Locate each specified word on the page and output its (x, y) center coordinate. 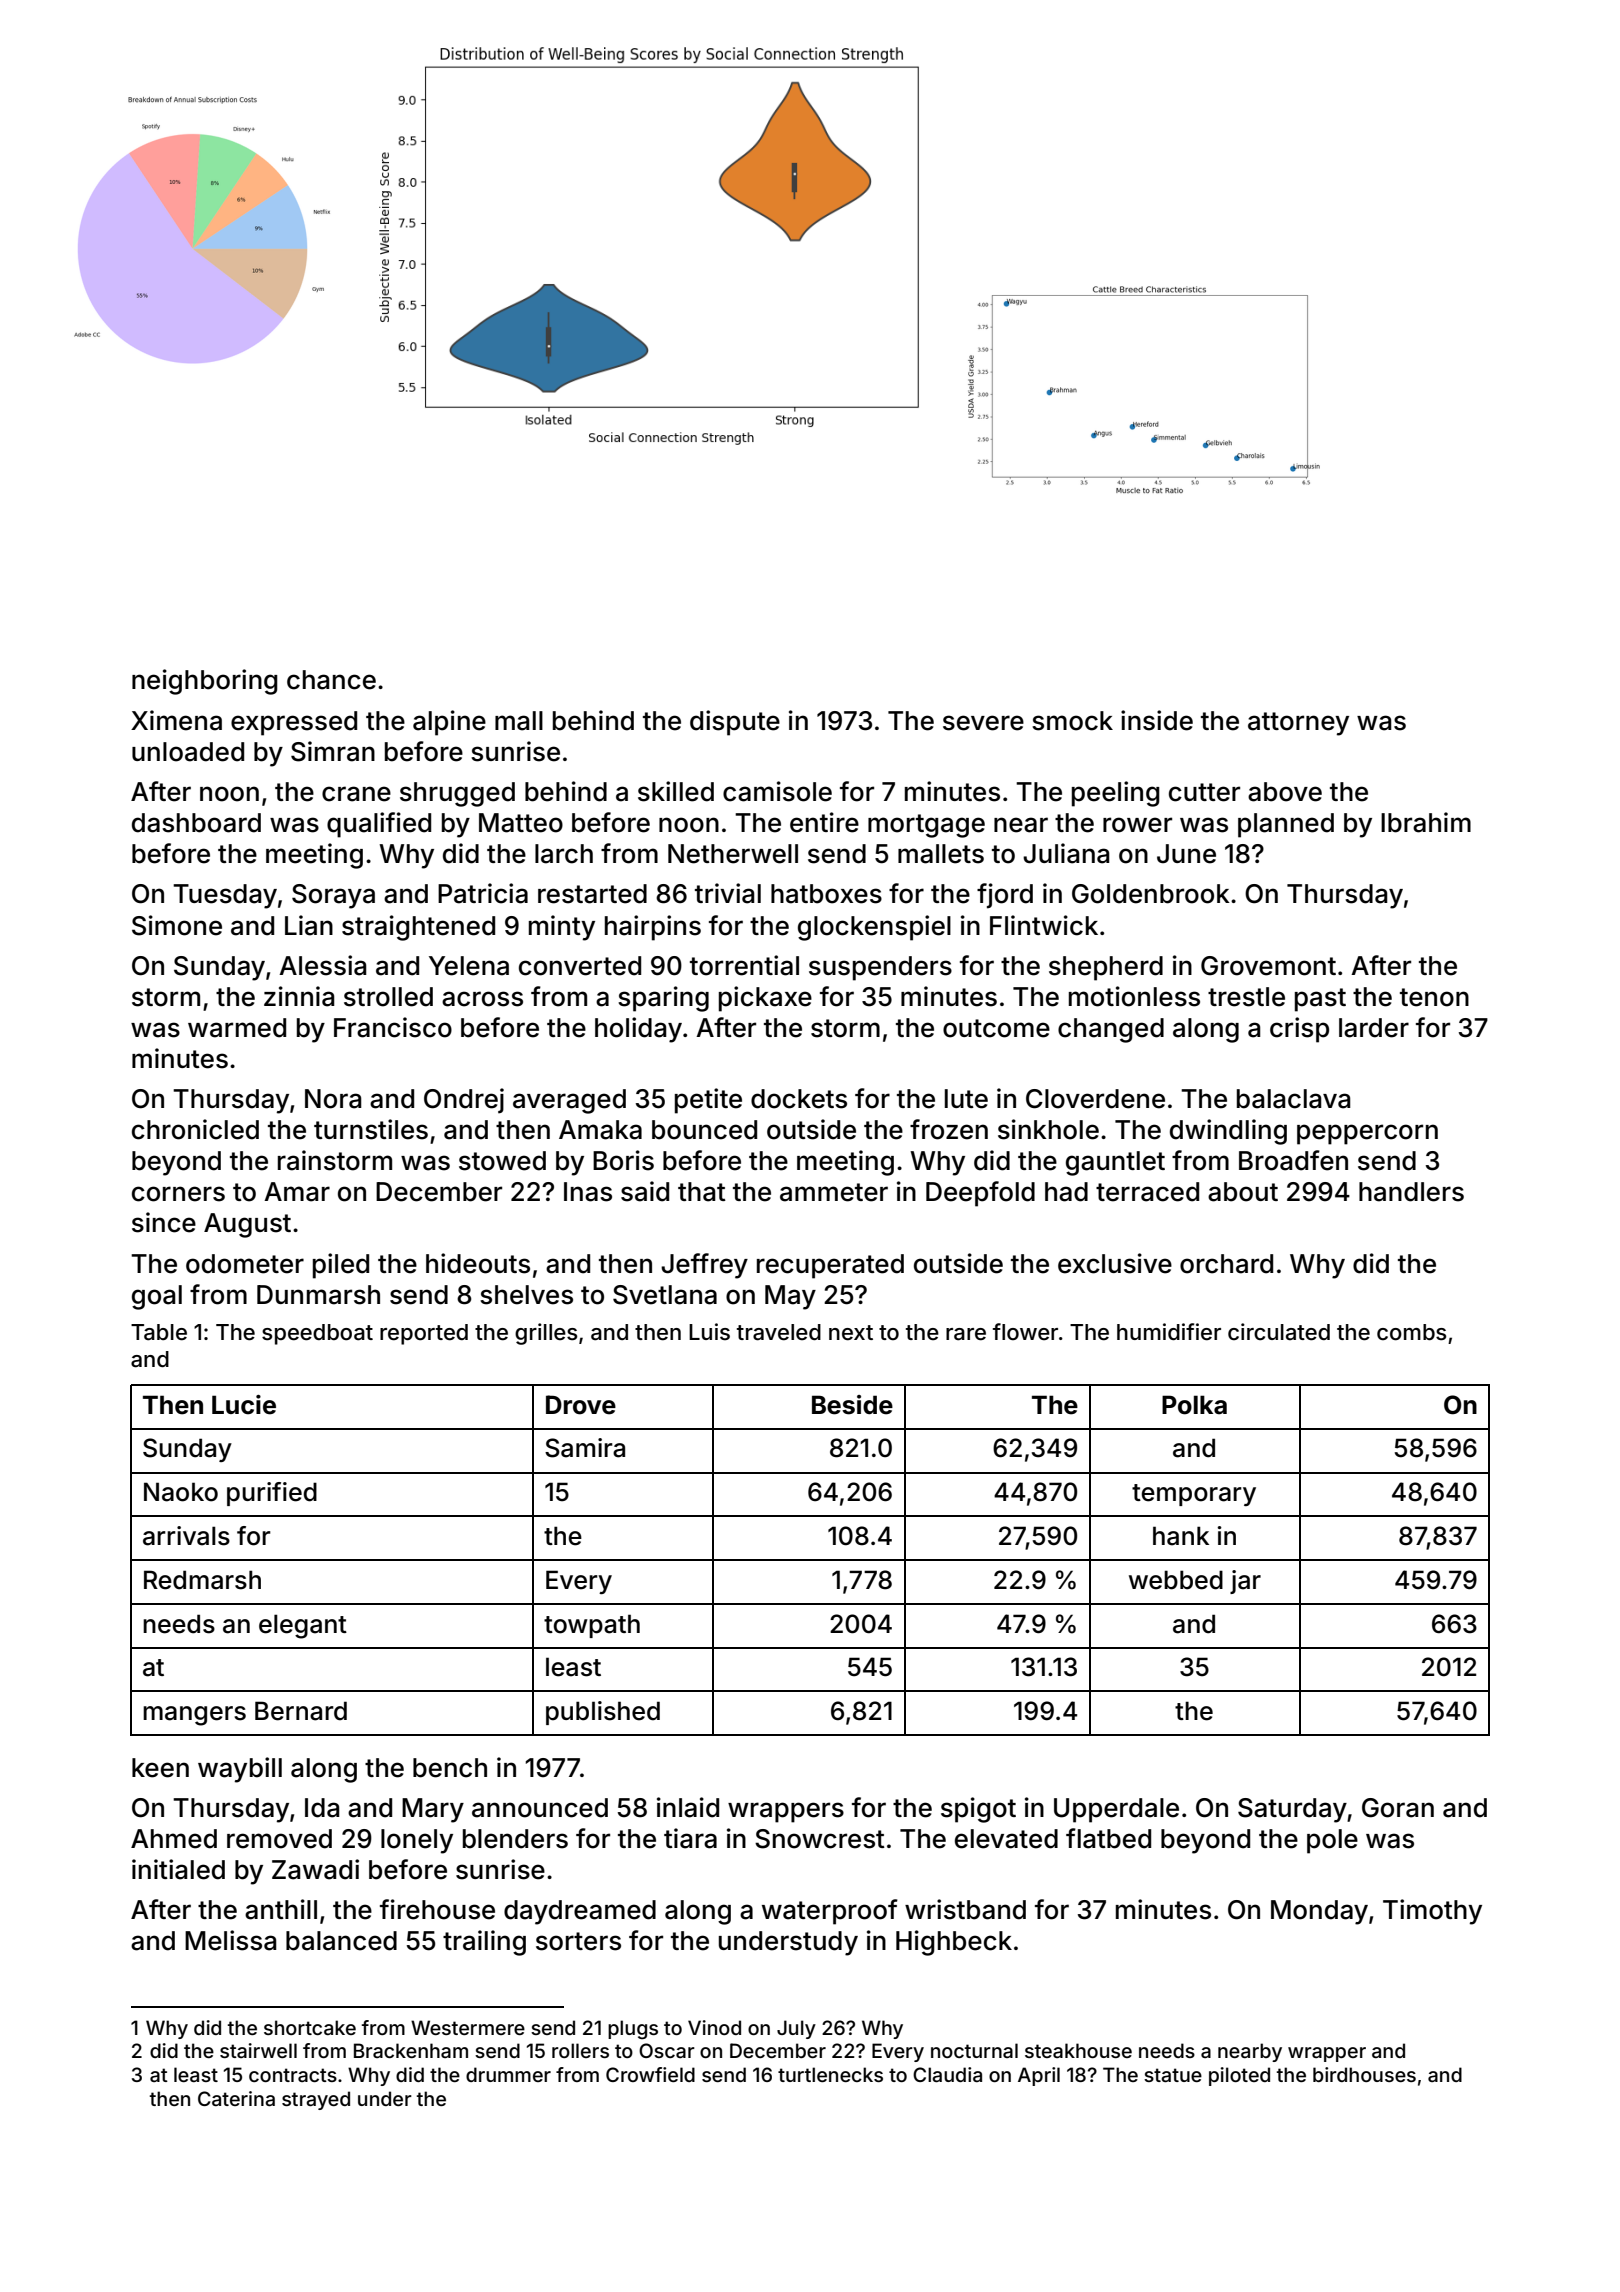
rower (1137, 825)
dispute (735, 723)
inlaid (688, 1807)
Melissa (230, 1940)
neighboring (205, 682)
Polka (1194, 1405)
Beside (852, 1405)
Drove (581, 1405)
